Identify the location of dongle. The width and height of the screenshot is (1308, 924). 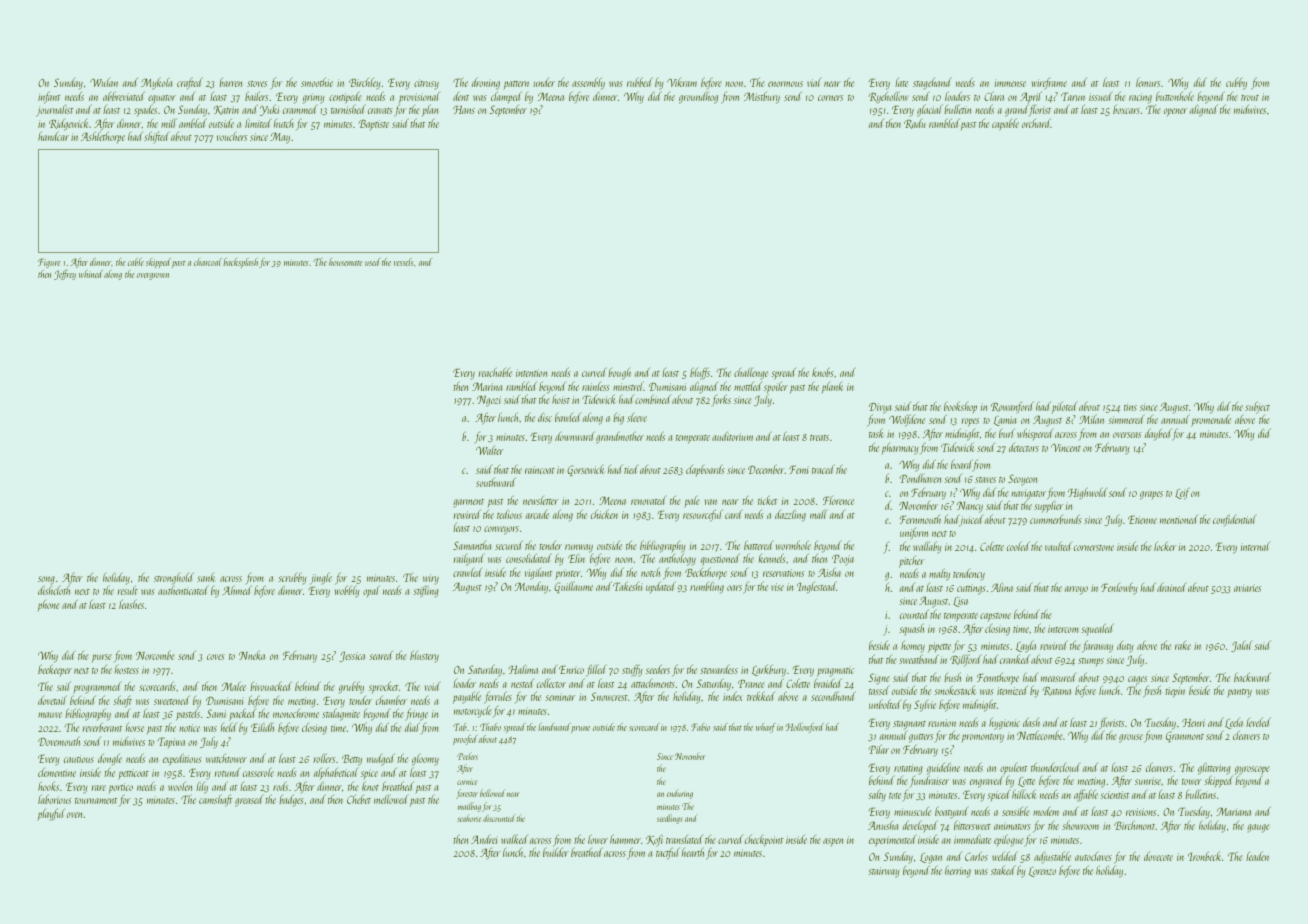
(110, 760).
